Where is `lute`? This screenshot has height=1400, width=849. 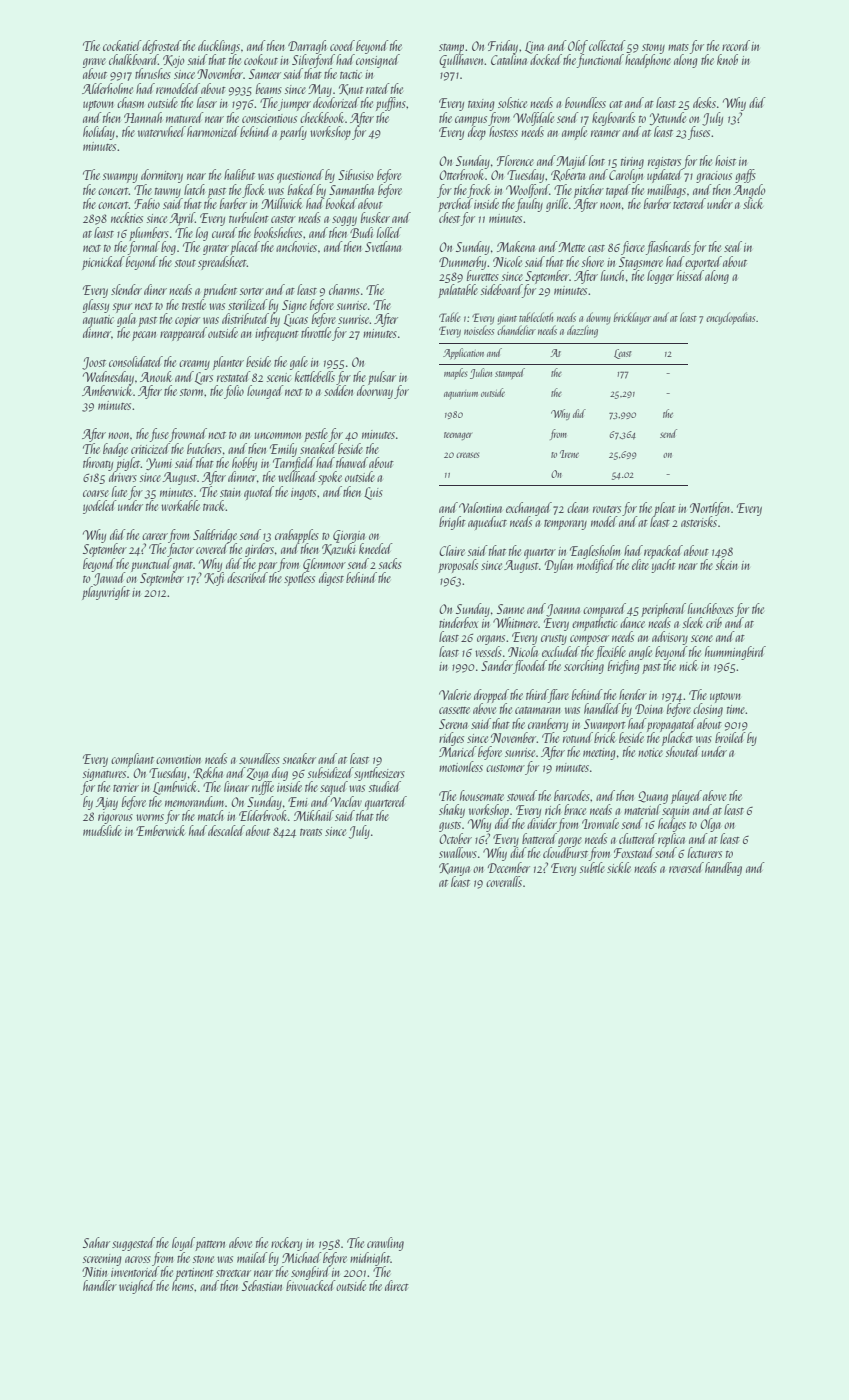 lute is located at coordinates (119, 491).
